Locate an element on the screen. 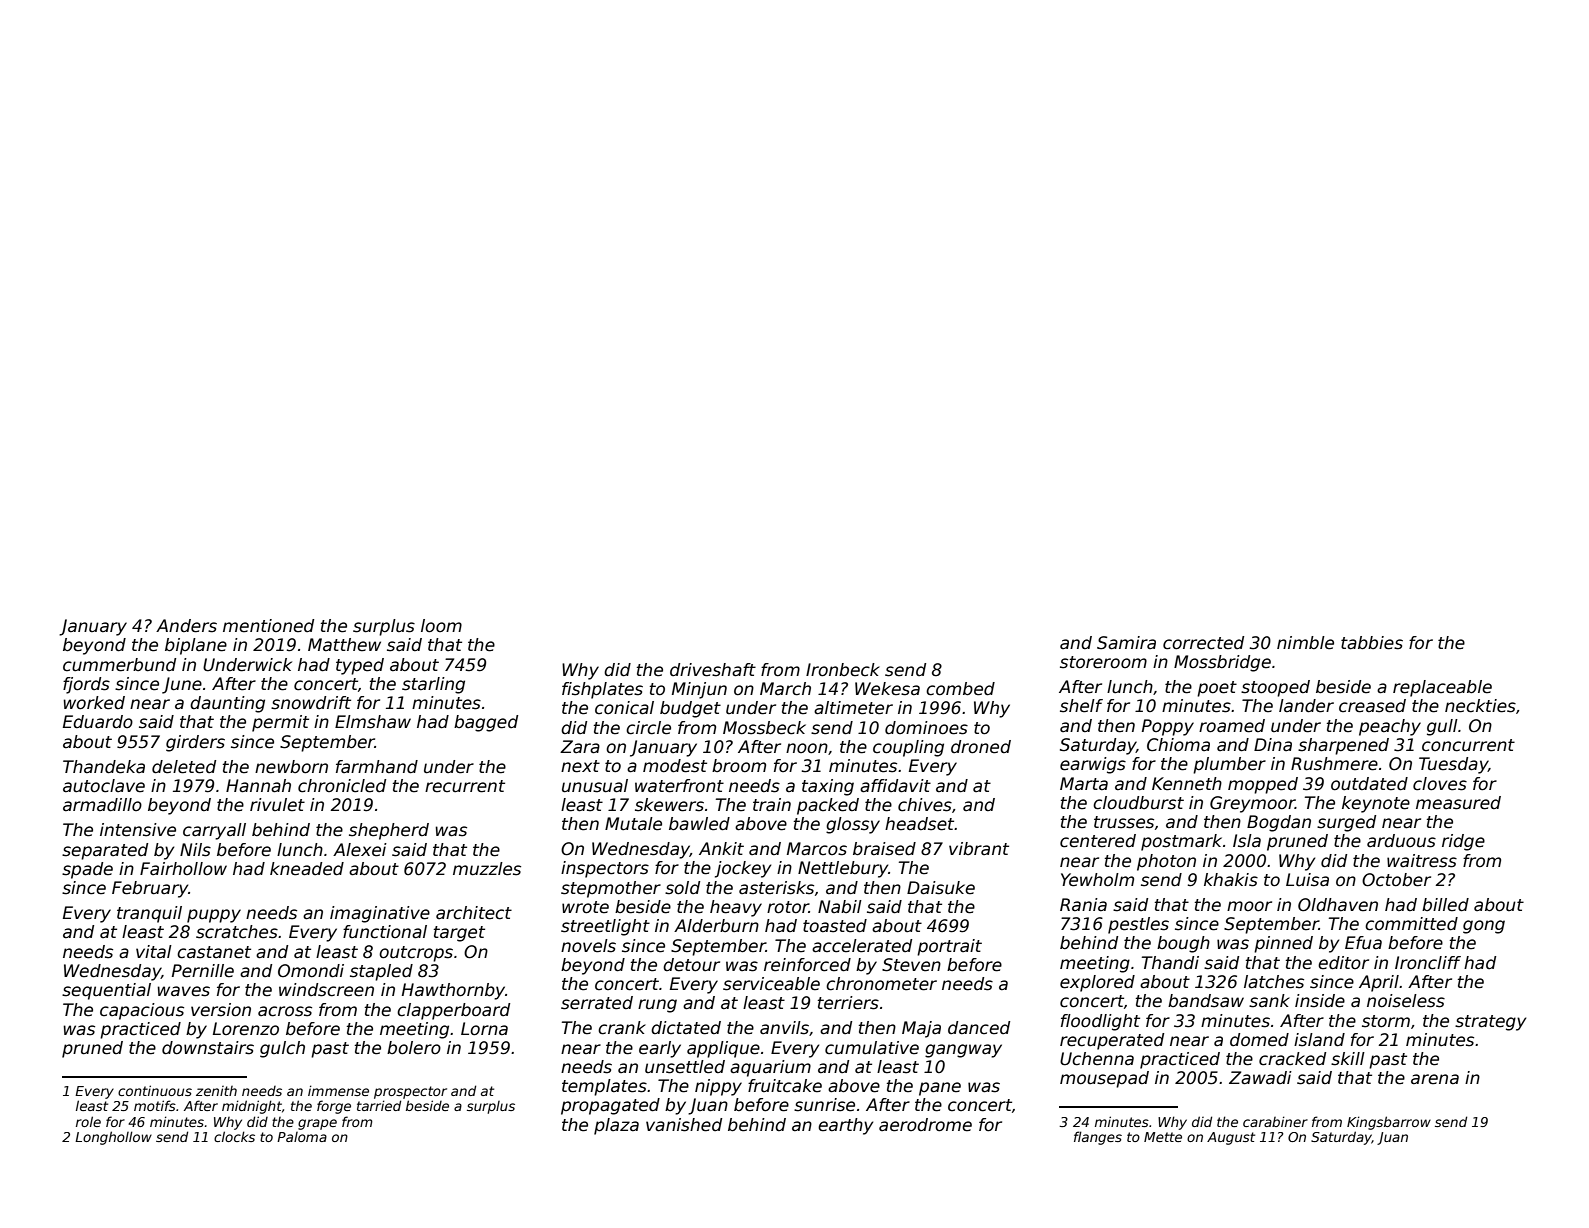  loom is located at coordinates (441, 626).
